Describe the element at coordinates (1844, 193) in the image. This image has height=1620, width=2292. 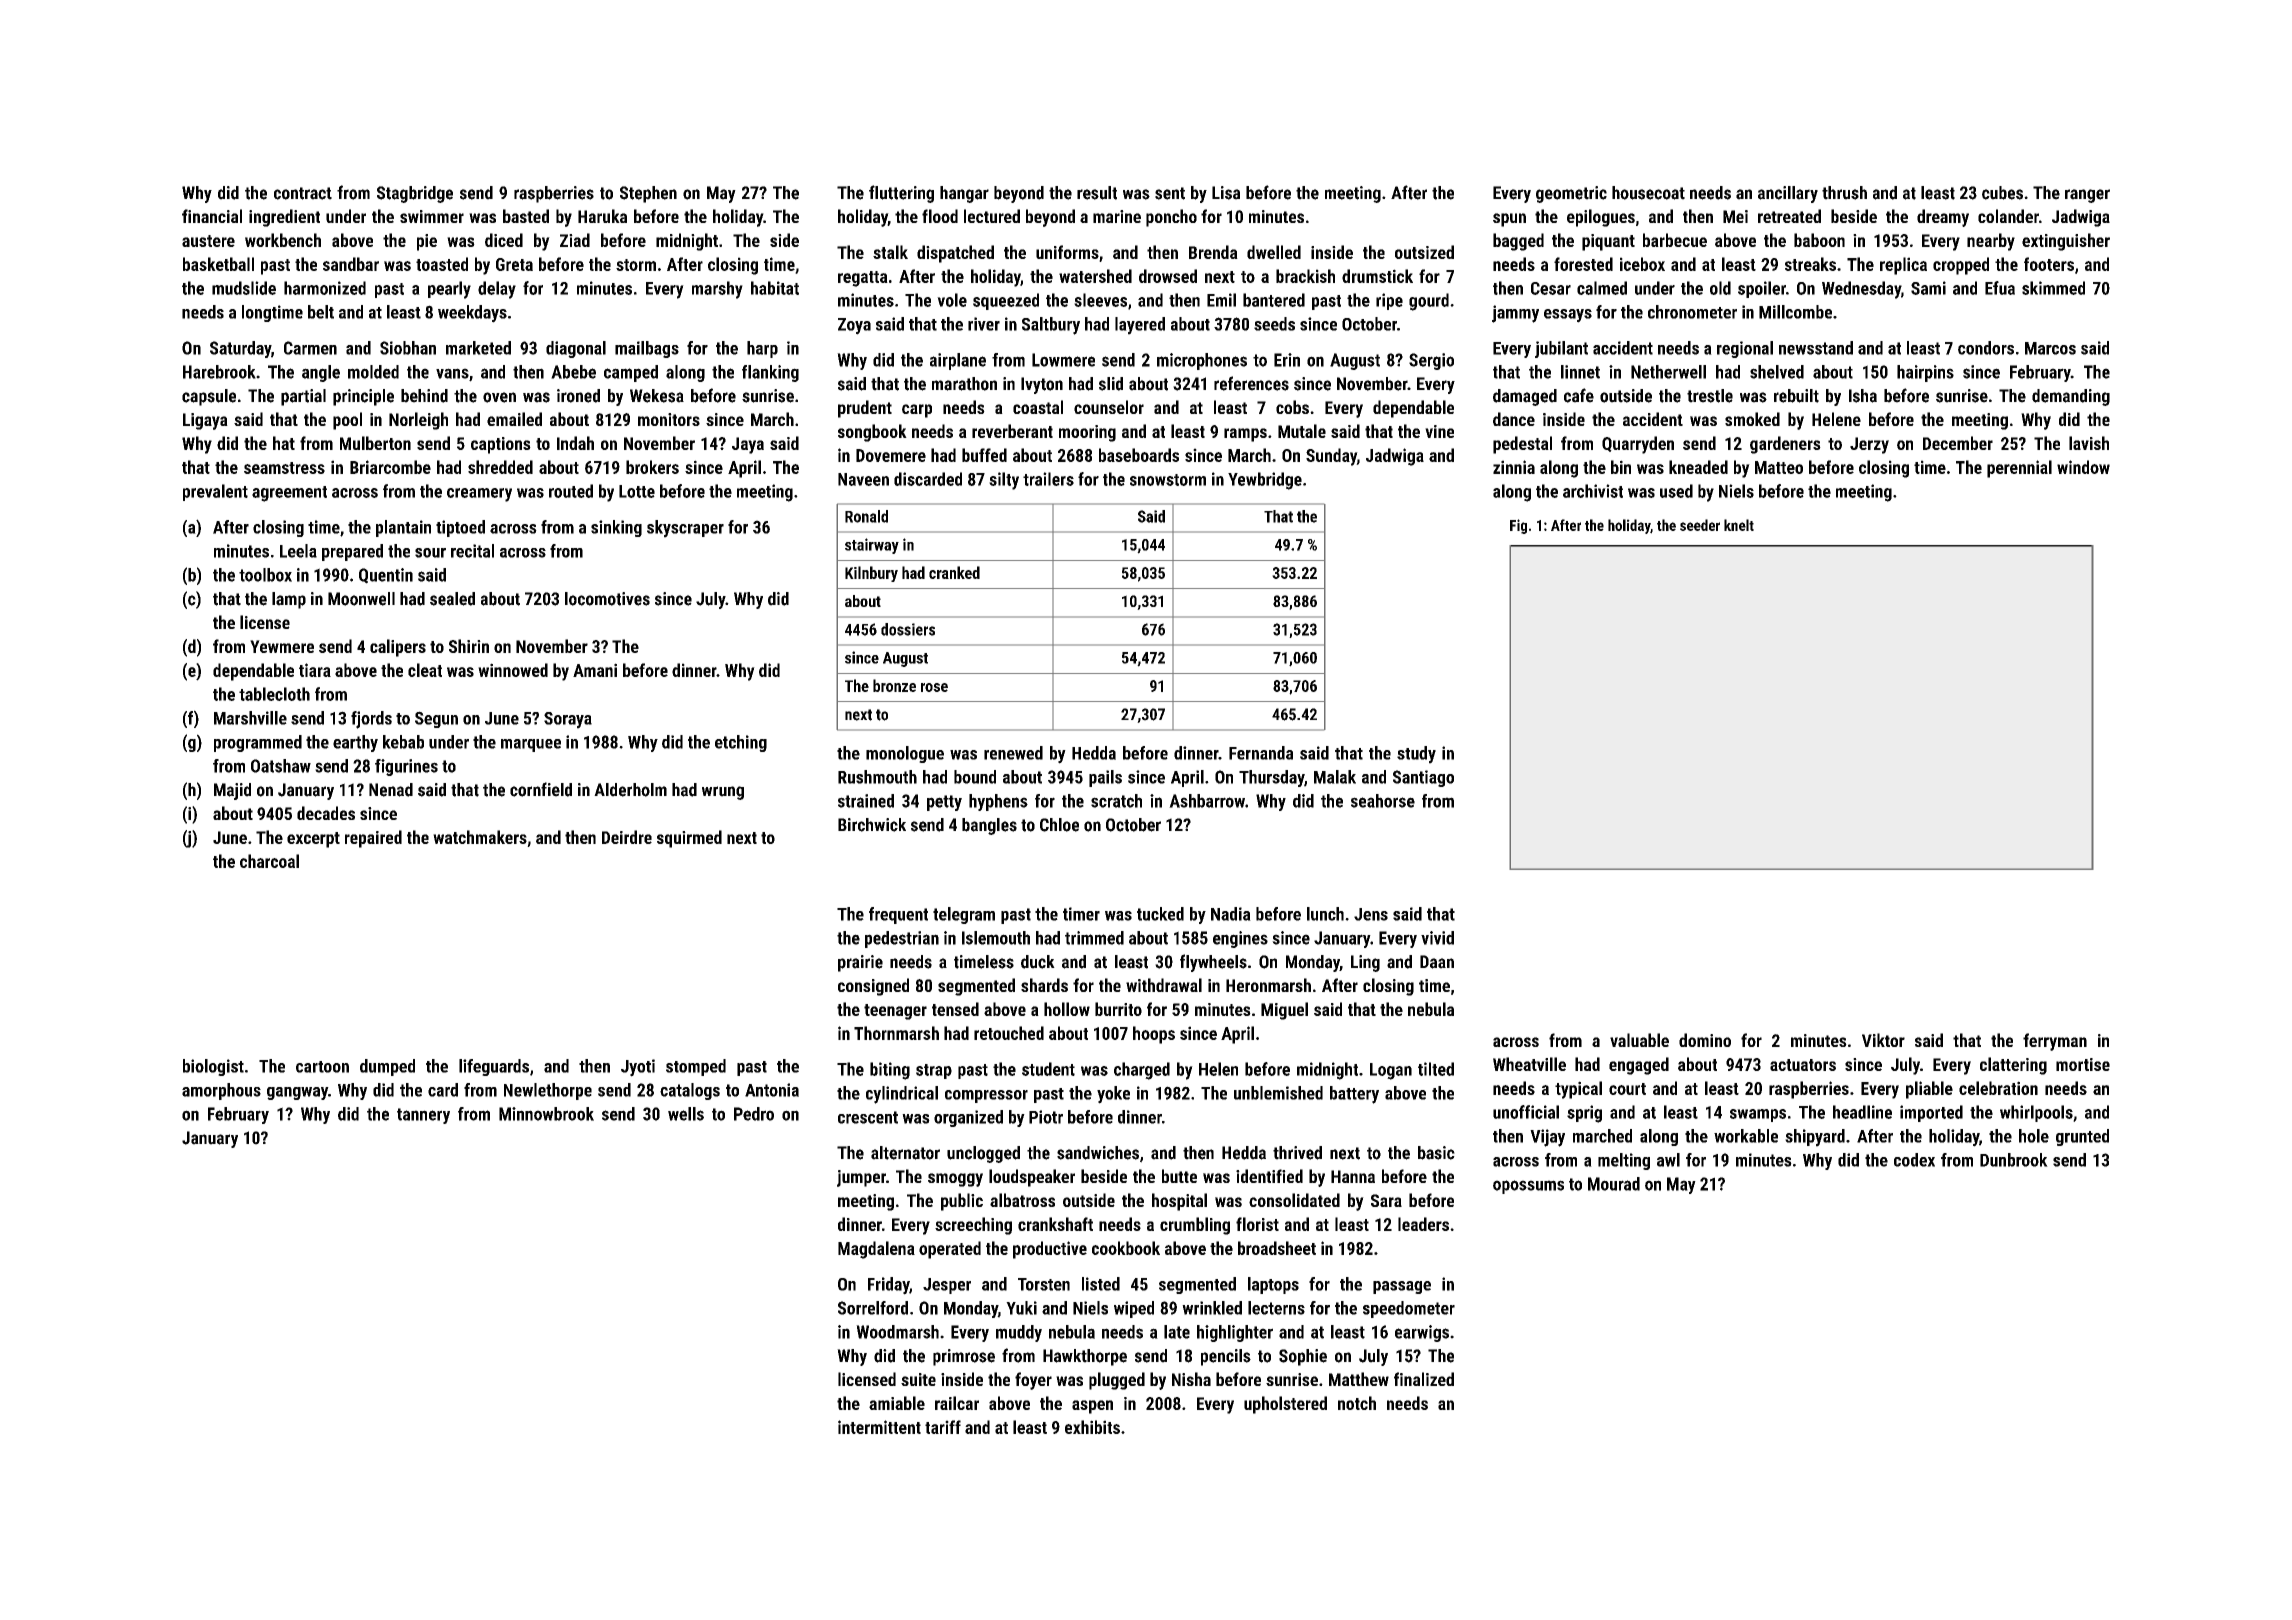
I see `thrush` at that location.
